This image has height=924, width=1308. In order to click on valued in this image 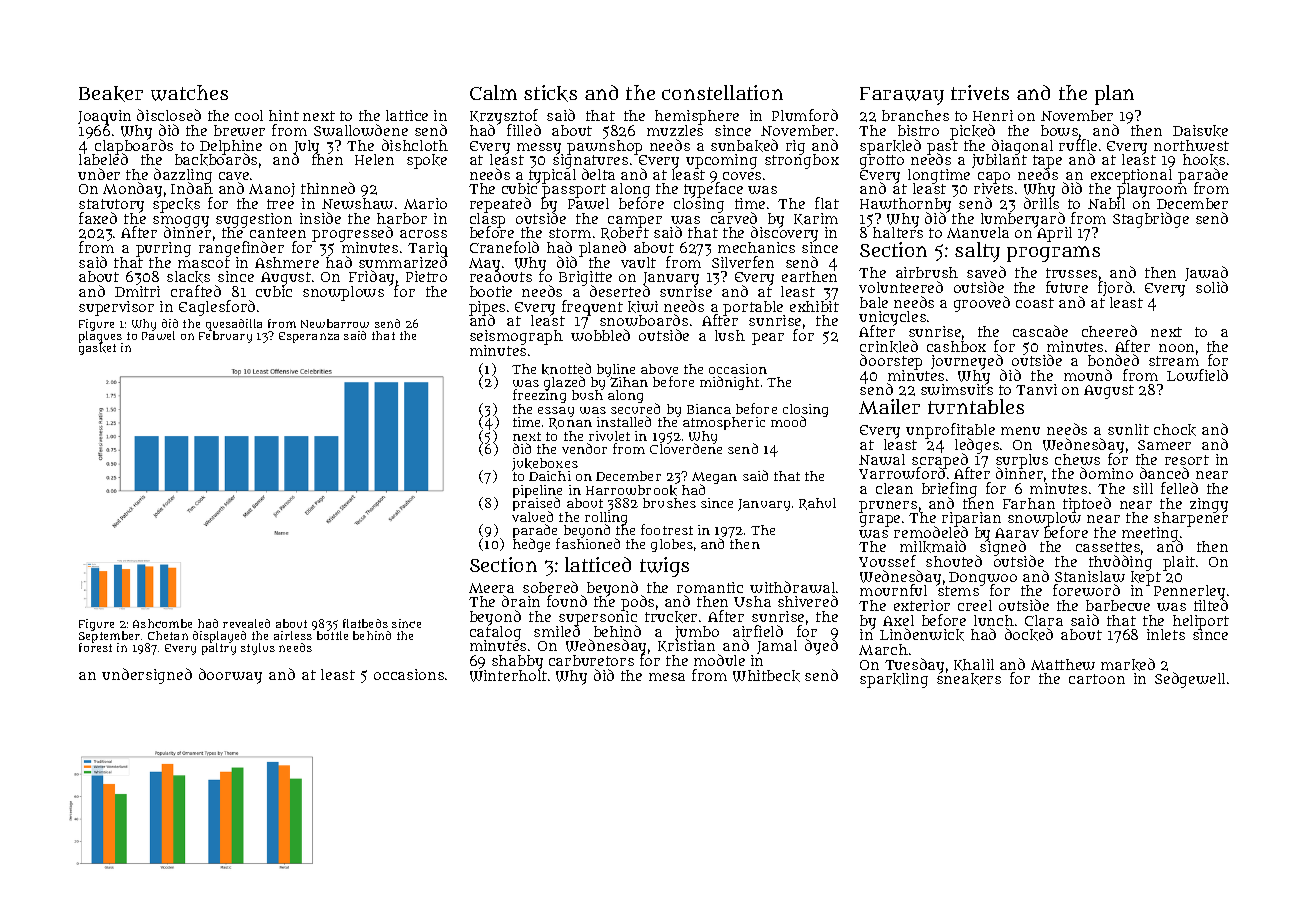, I will do `click(532, 517)`.
